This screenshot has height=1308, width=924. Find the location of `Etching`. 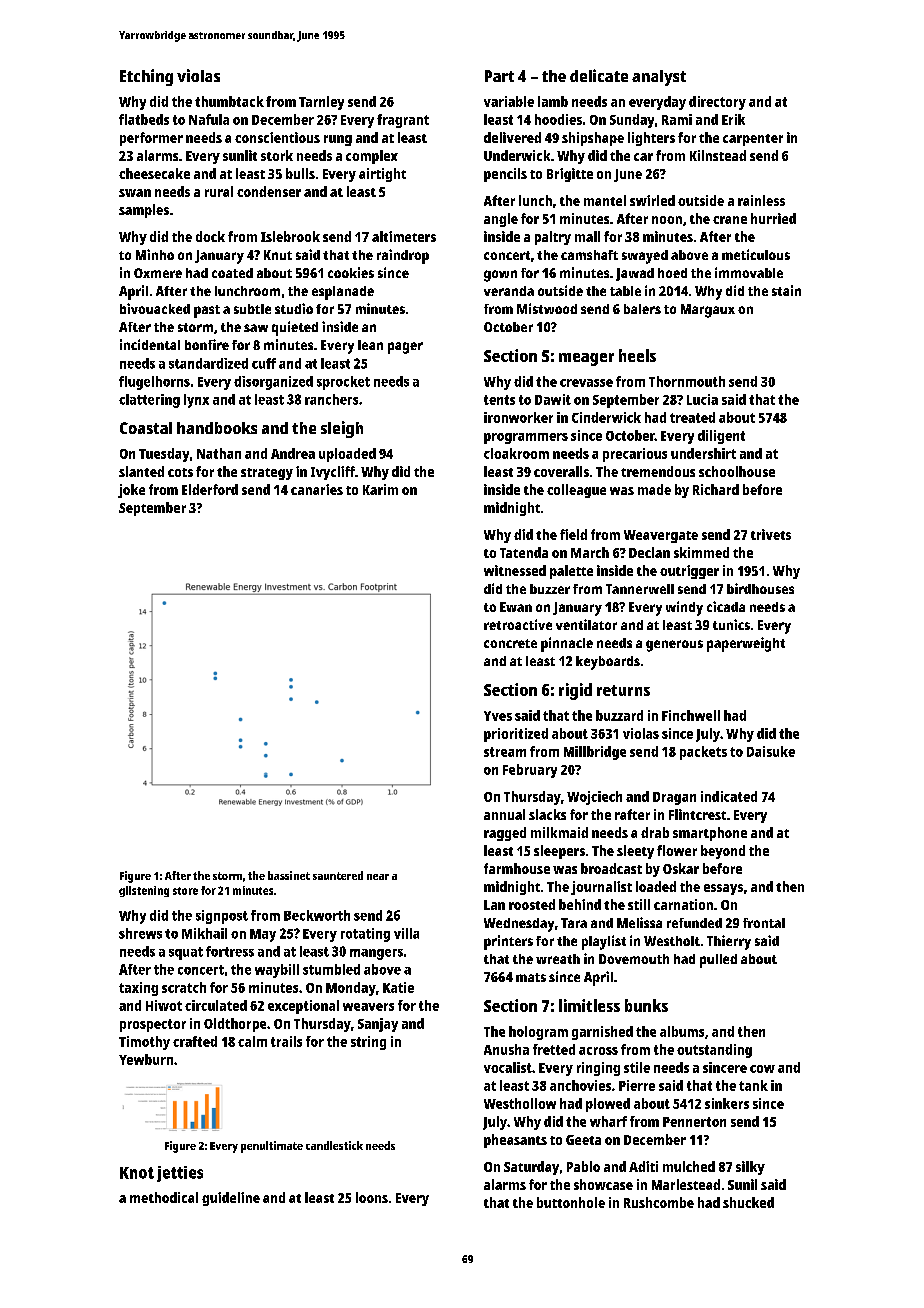

Etching is located at coordinates (146, 77).
